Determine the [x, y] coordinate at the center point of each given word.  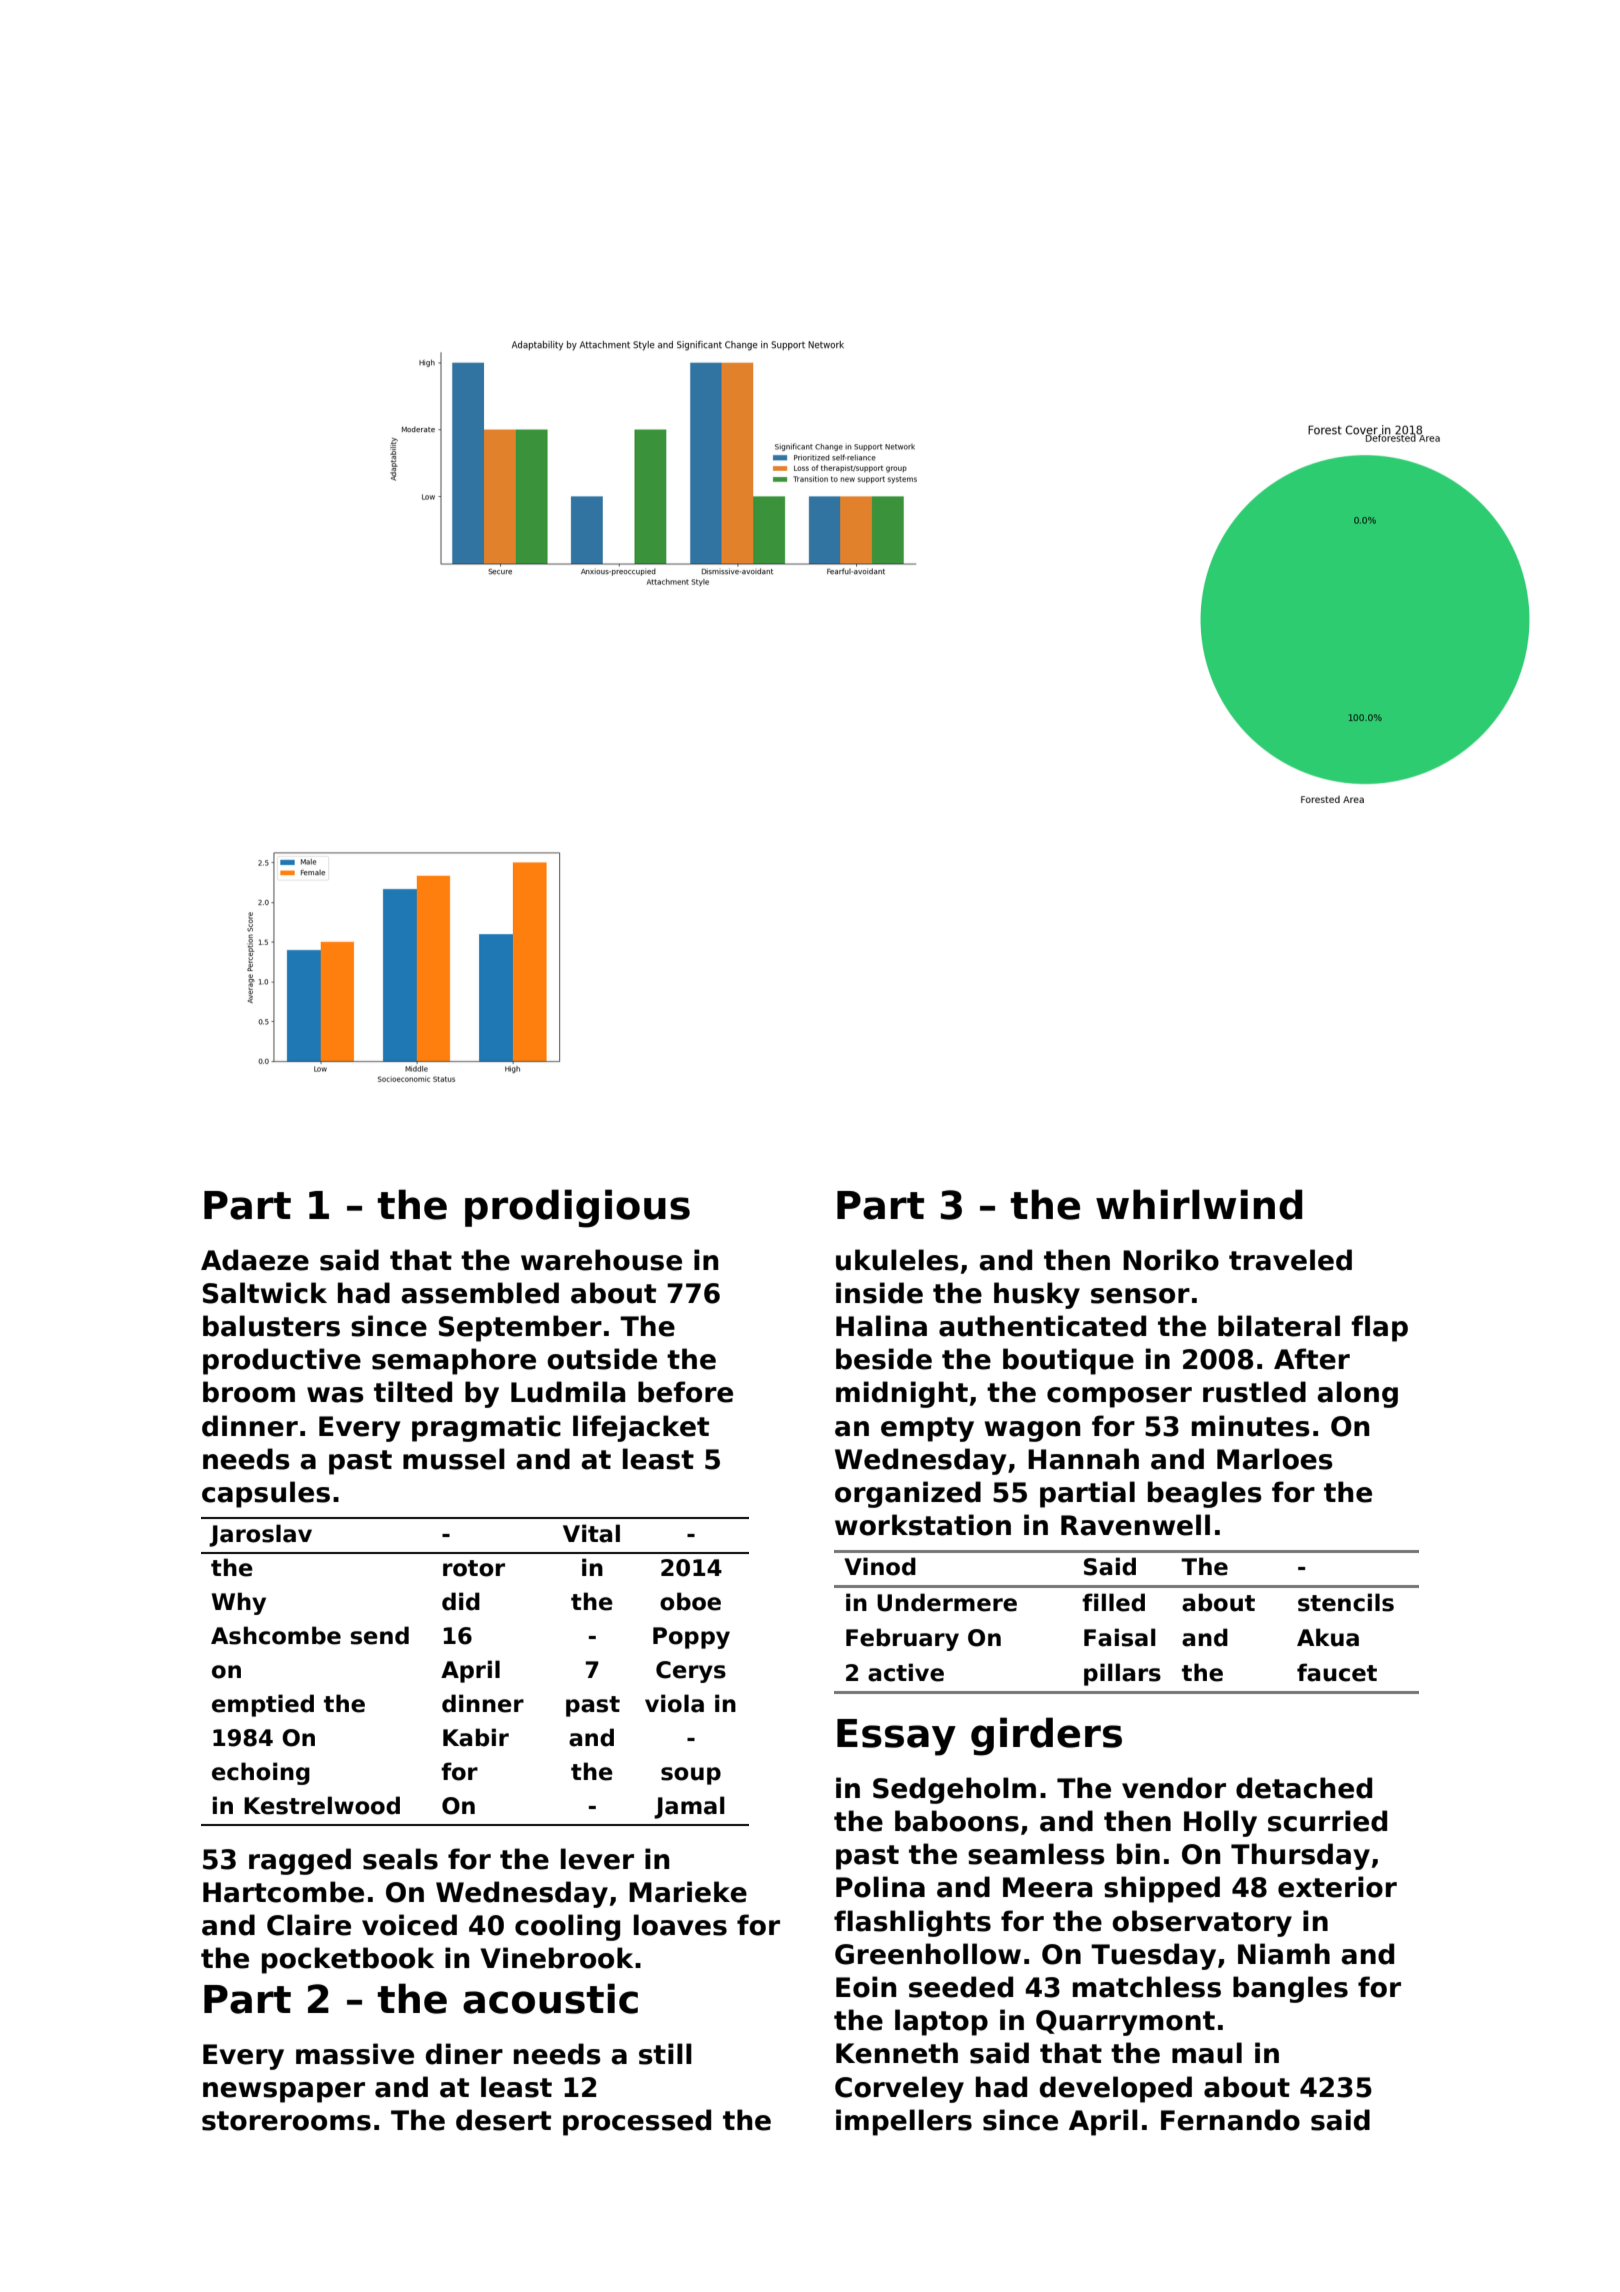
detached [1304, 1788]
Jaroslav [260, 1535]
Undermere [947, 1602]
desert [503, 2120]
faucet [1337, 1672]
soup [691, 1776]
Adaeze [255, 1260]
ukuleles [897, 1260]
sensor [1140, 1296]
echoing [261, 1773]
